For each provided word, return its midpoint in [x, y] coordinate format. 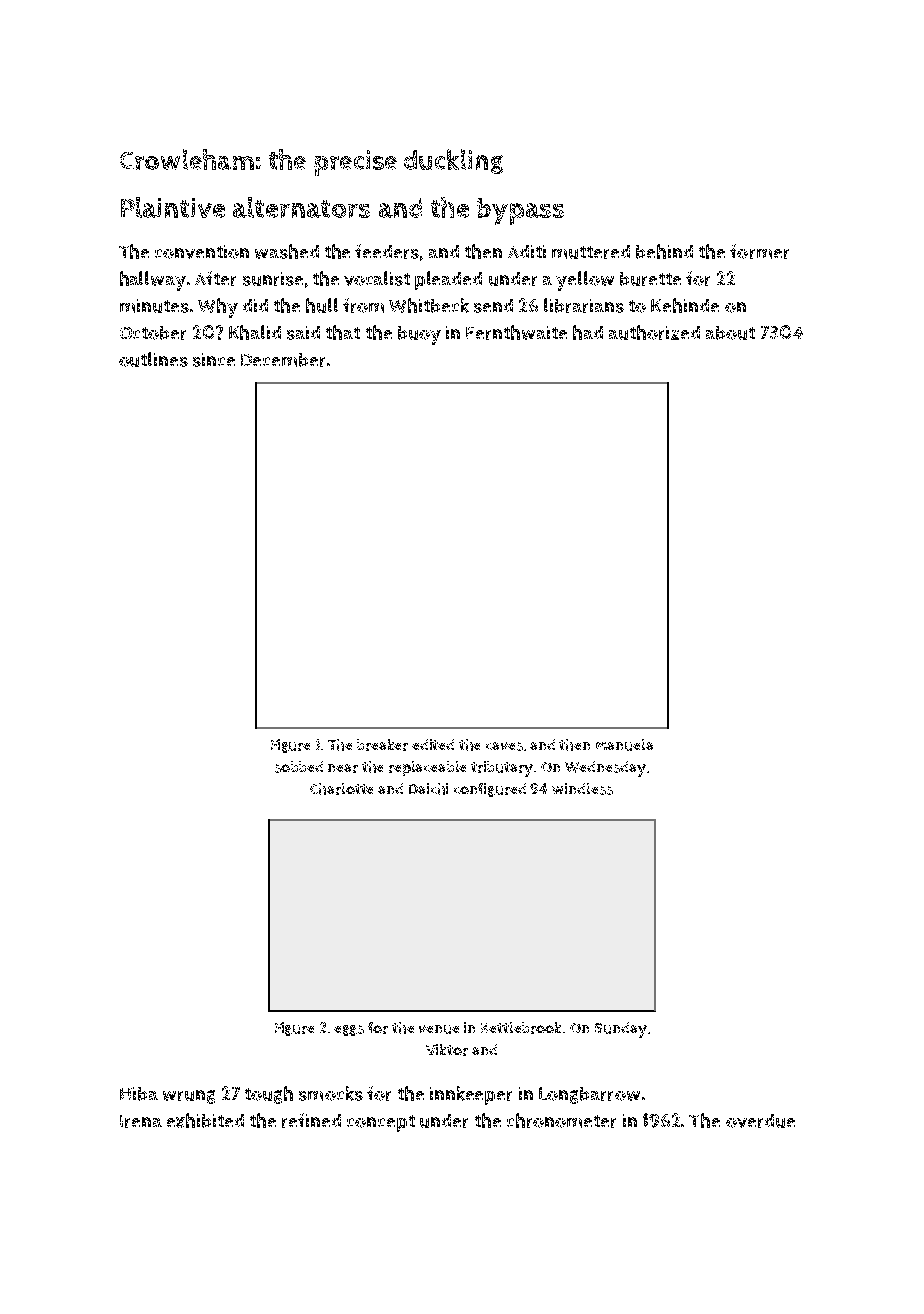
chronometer [561, 1120]
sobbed [299, 767]
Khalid [255, 332]
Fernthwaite [516, 332]
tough [269, 1095]
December [283, 360]
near [343, 768]
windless [582, 789]
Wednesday [605, 769]
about [730, 333]
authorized [654, 332]
